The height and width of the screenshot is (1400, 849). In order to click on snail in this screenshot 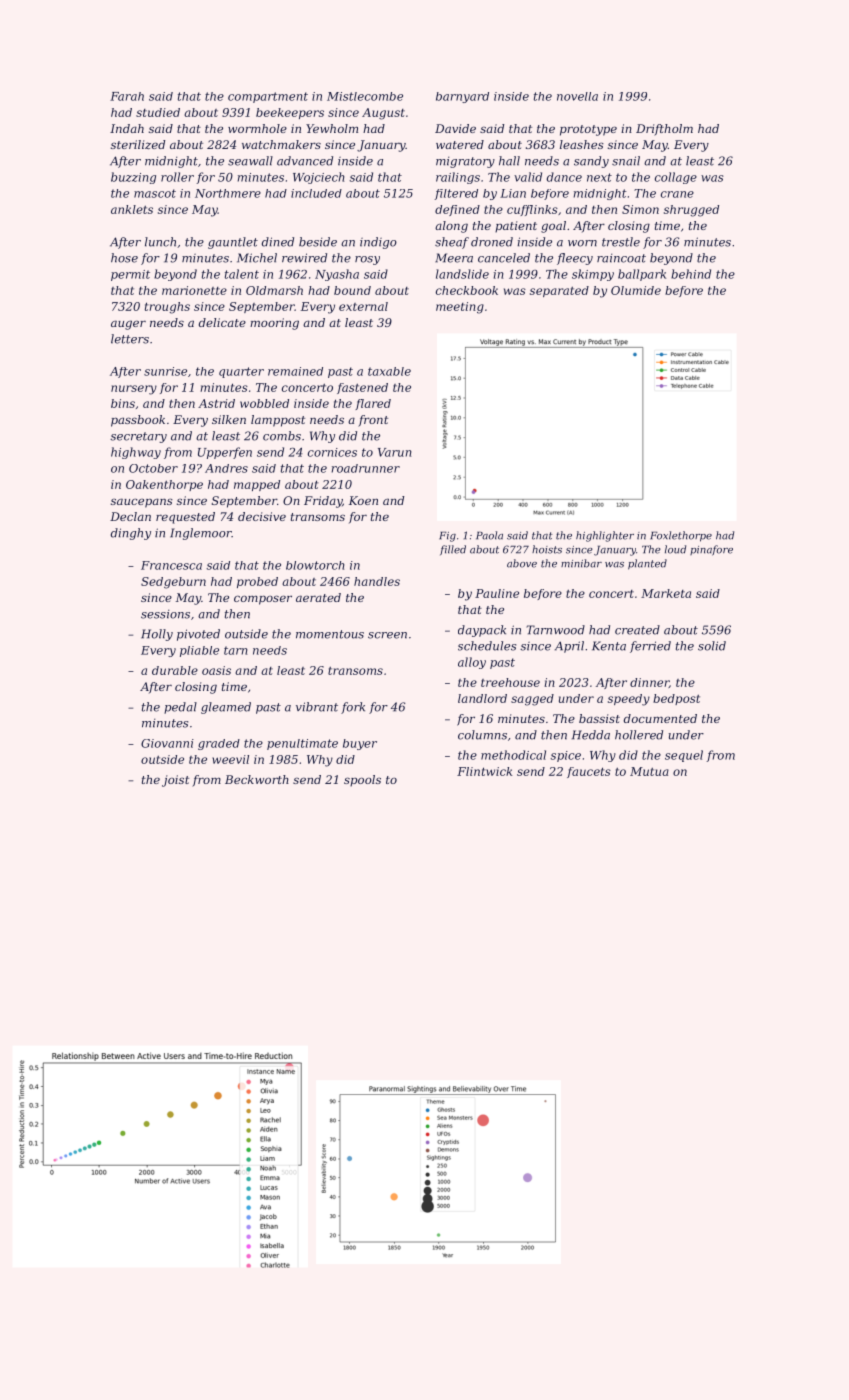, I will do `click(626, 161)`.
